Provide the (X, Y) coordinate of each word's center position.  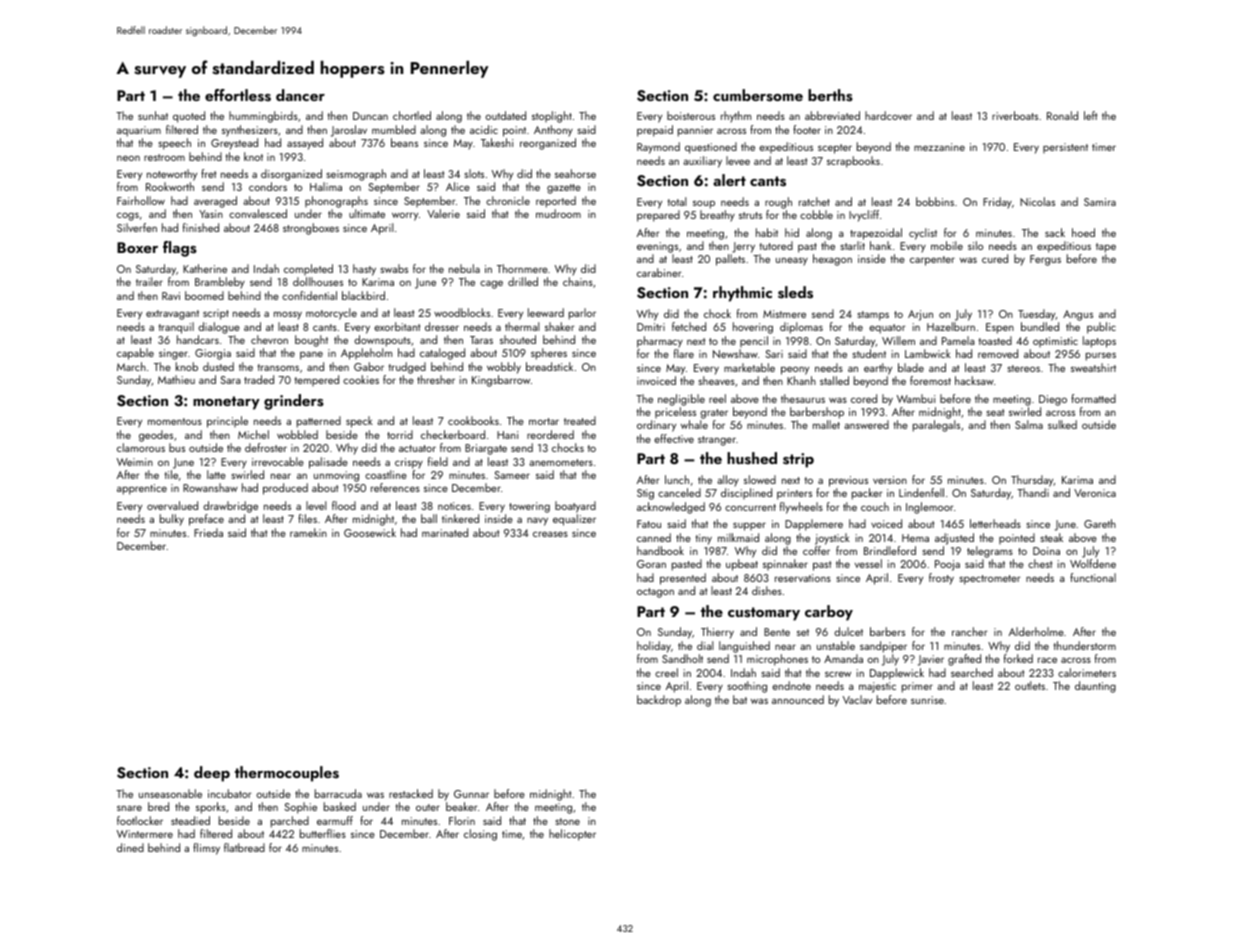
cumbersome (758, 95)
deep (212, 774)
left (1091, 115)
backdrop (659, 701)
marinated (445, 532)
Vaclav (857, 699)
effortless (238, 95)
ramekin (308, 532)
